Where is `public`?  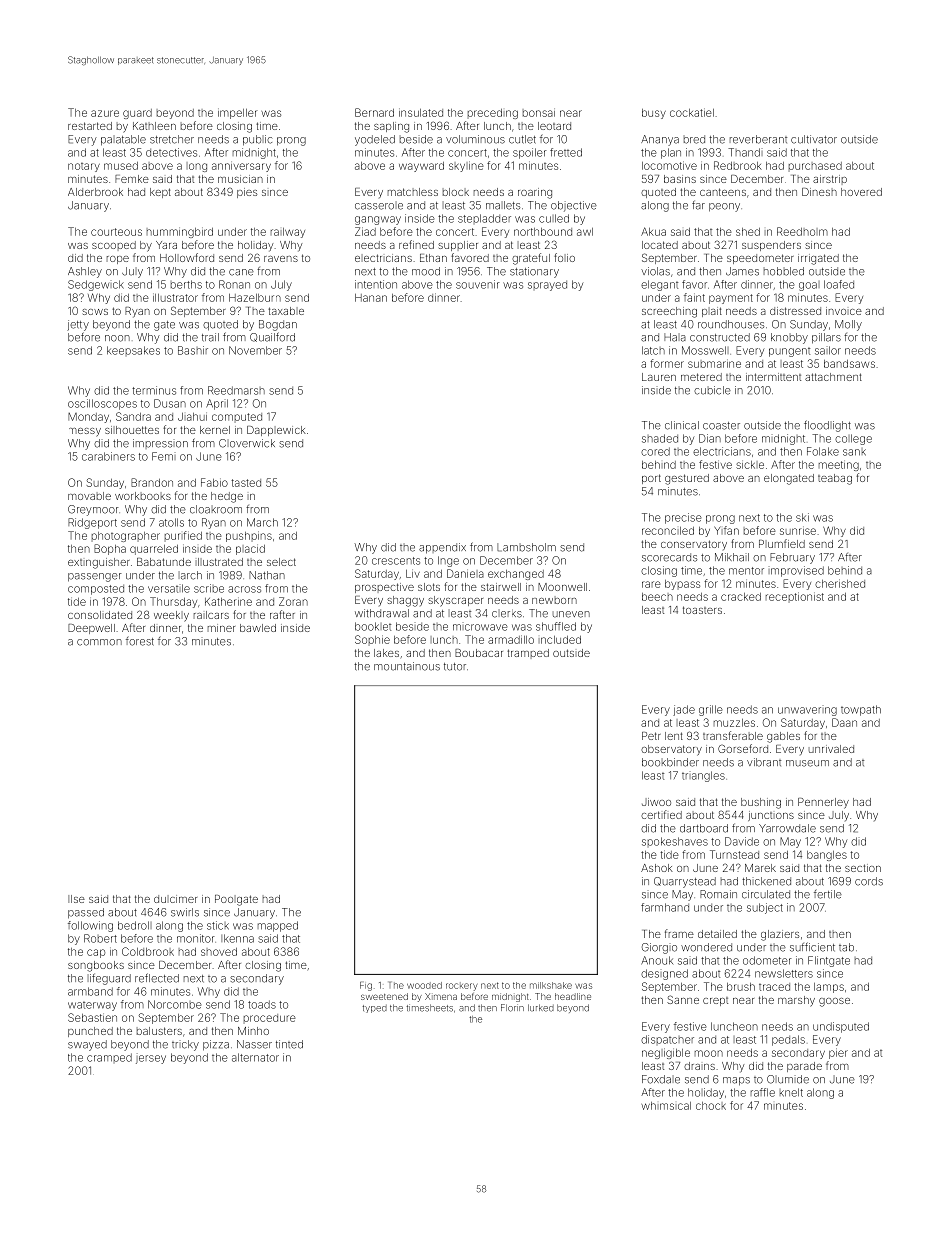
public is located at coordinates (257, 140).
